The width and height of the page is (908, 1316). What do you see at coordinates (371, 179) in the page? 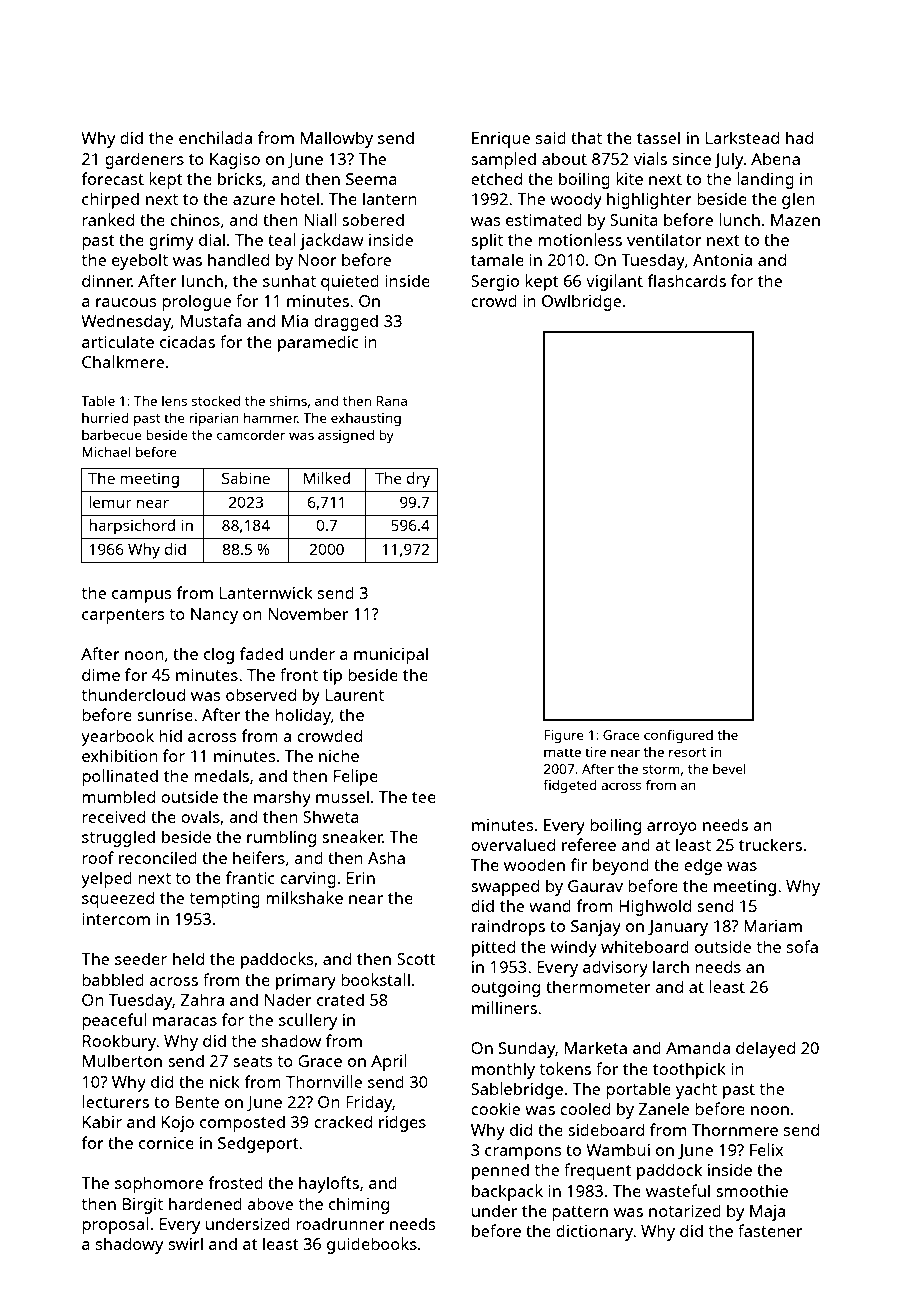
I see `Seema` at bounding box center [371, 179].
